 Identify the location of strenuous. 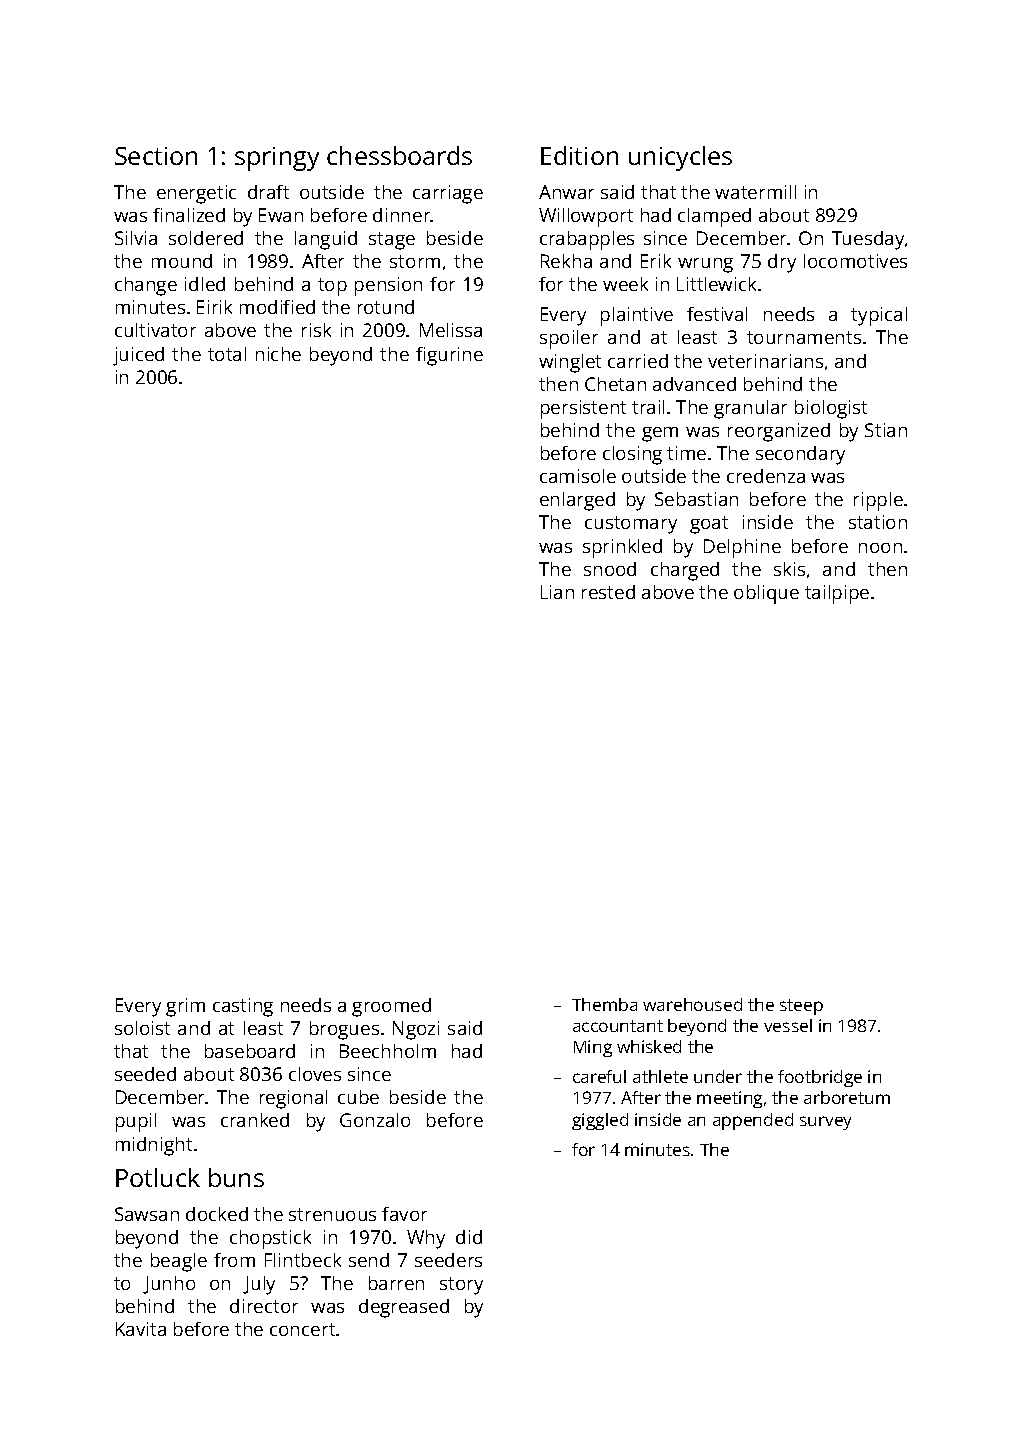
(332, 1214).
